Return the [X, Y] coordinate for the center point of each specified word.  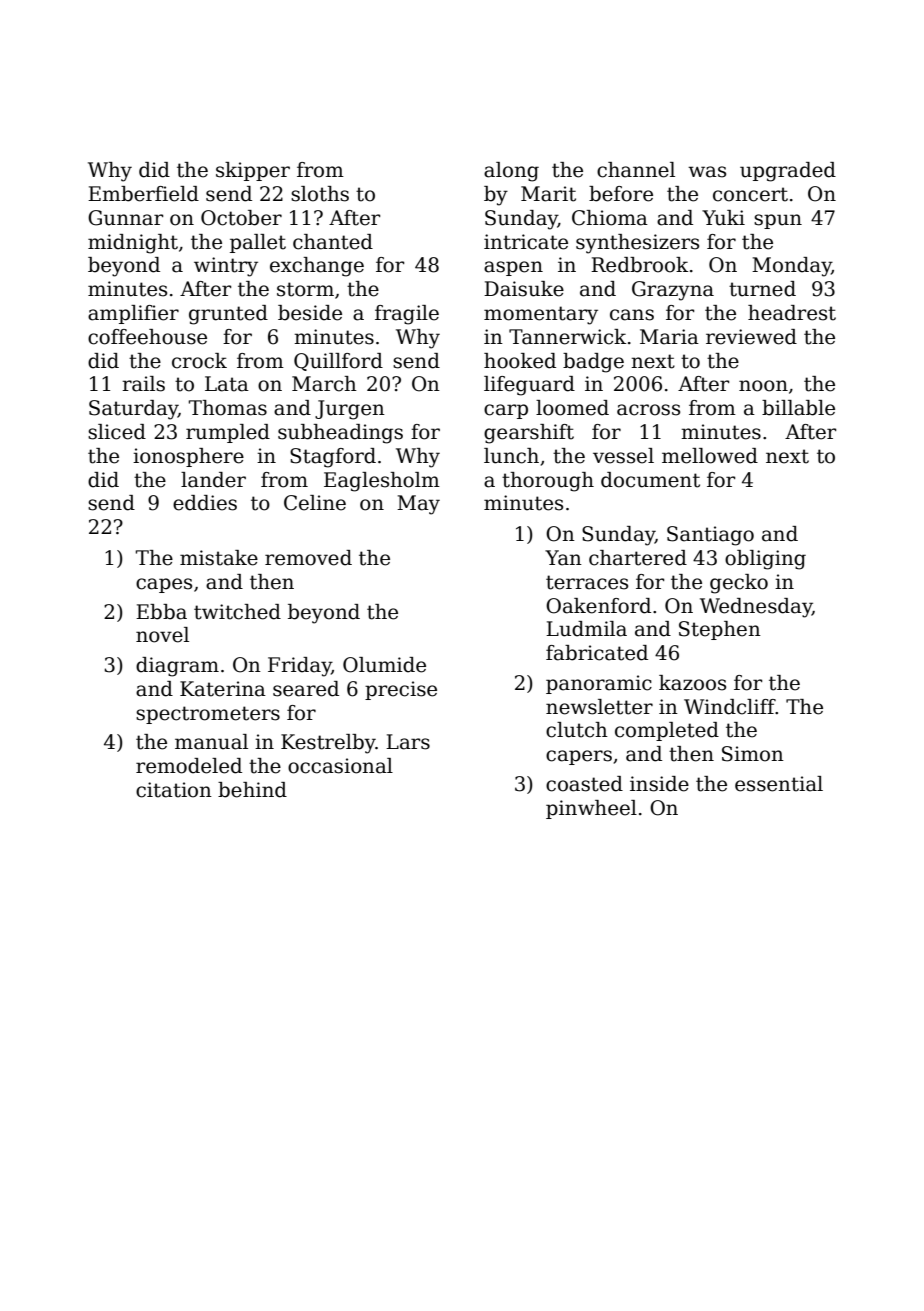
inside [659, 784]
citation [174, 790]
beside [310, 313]
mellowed [710, 456]
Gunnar [125, 218]
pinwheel [591, 809]
